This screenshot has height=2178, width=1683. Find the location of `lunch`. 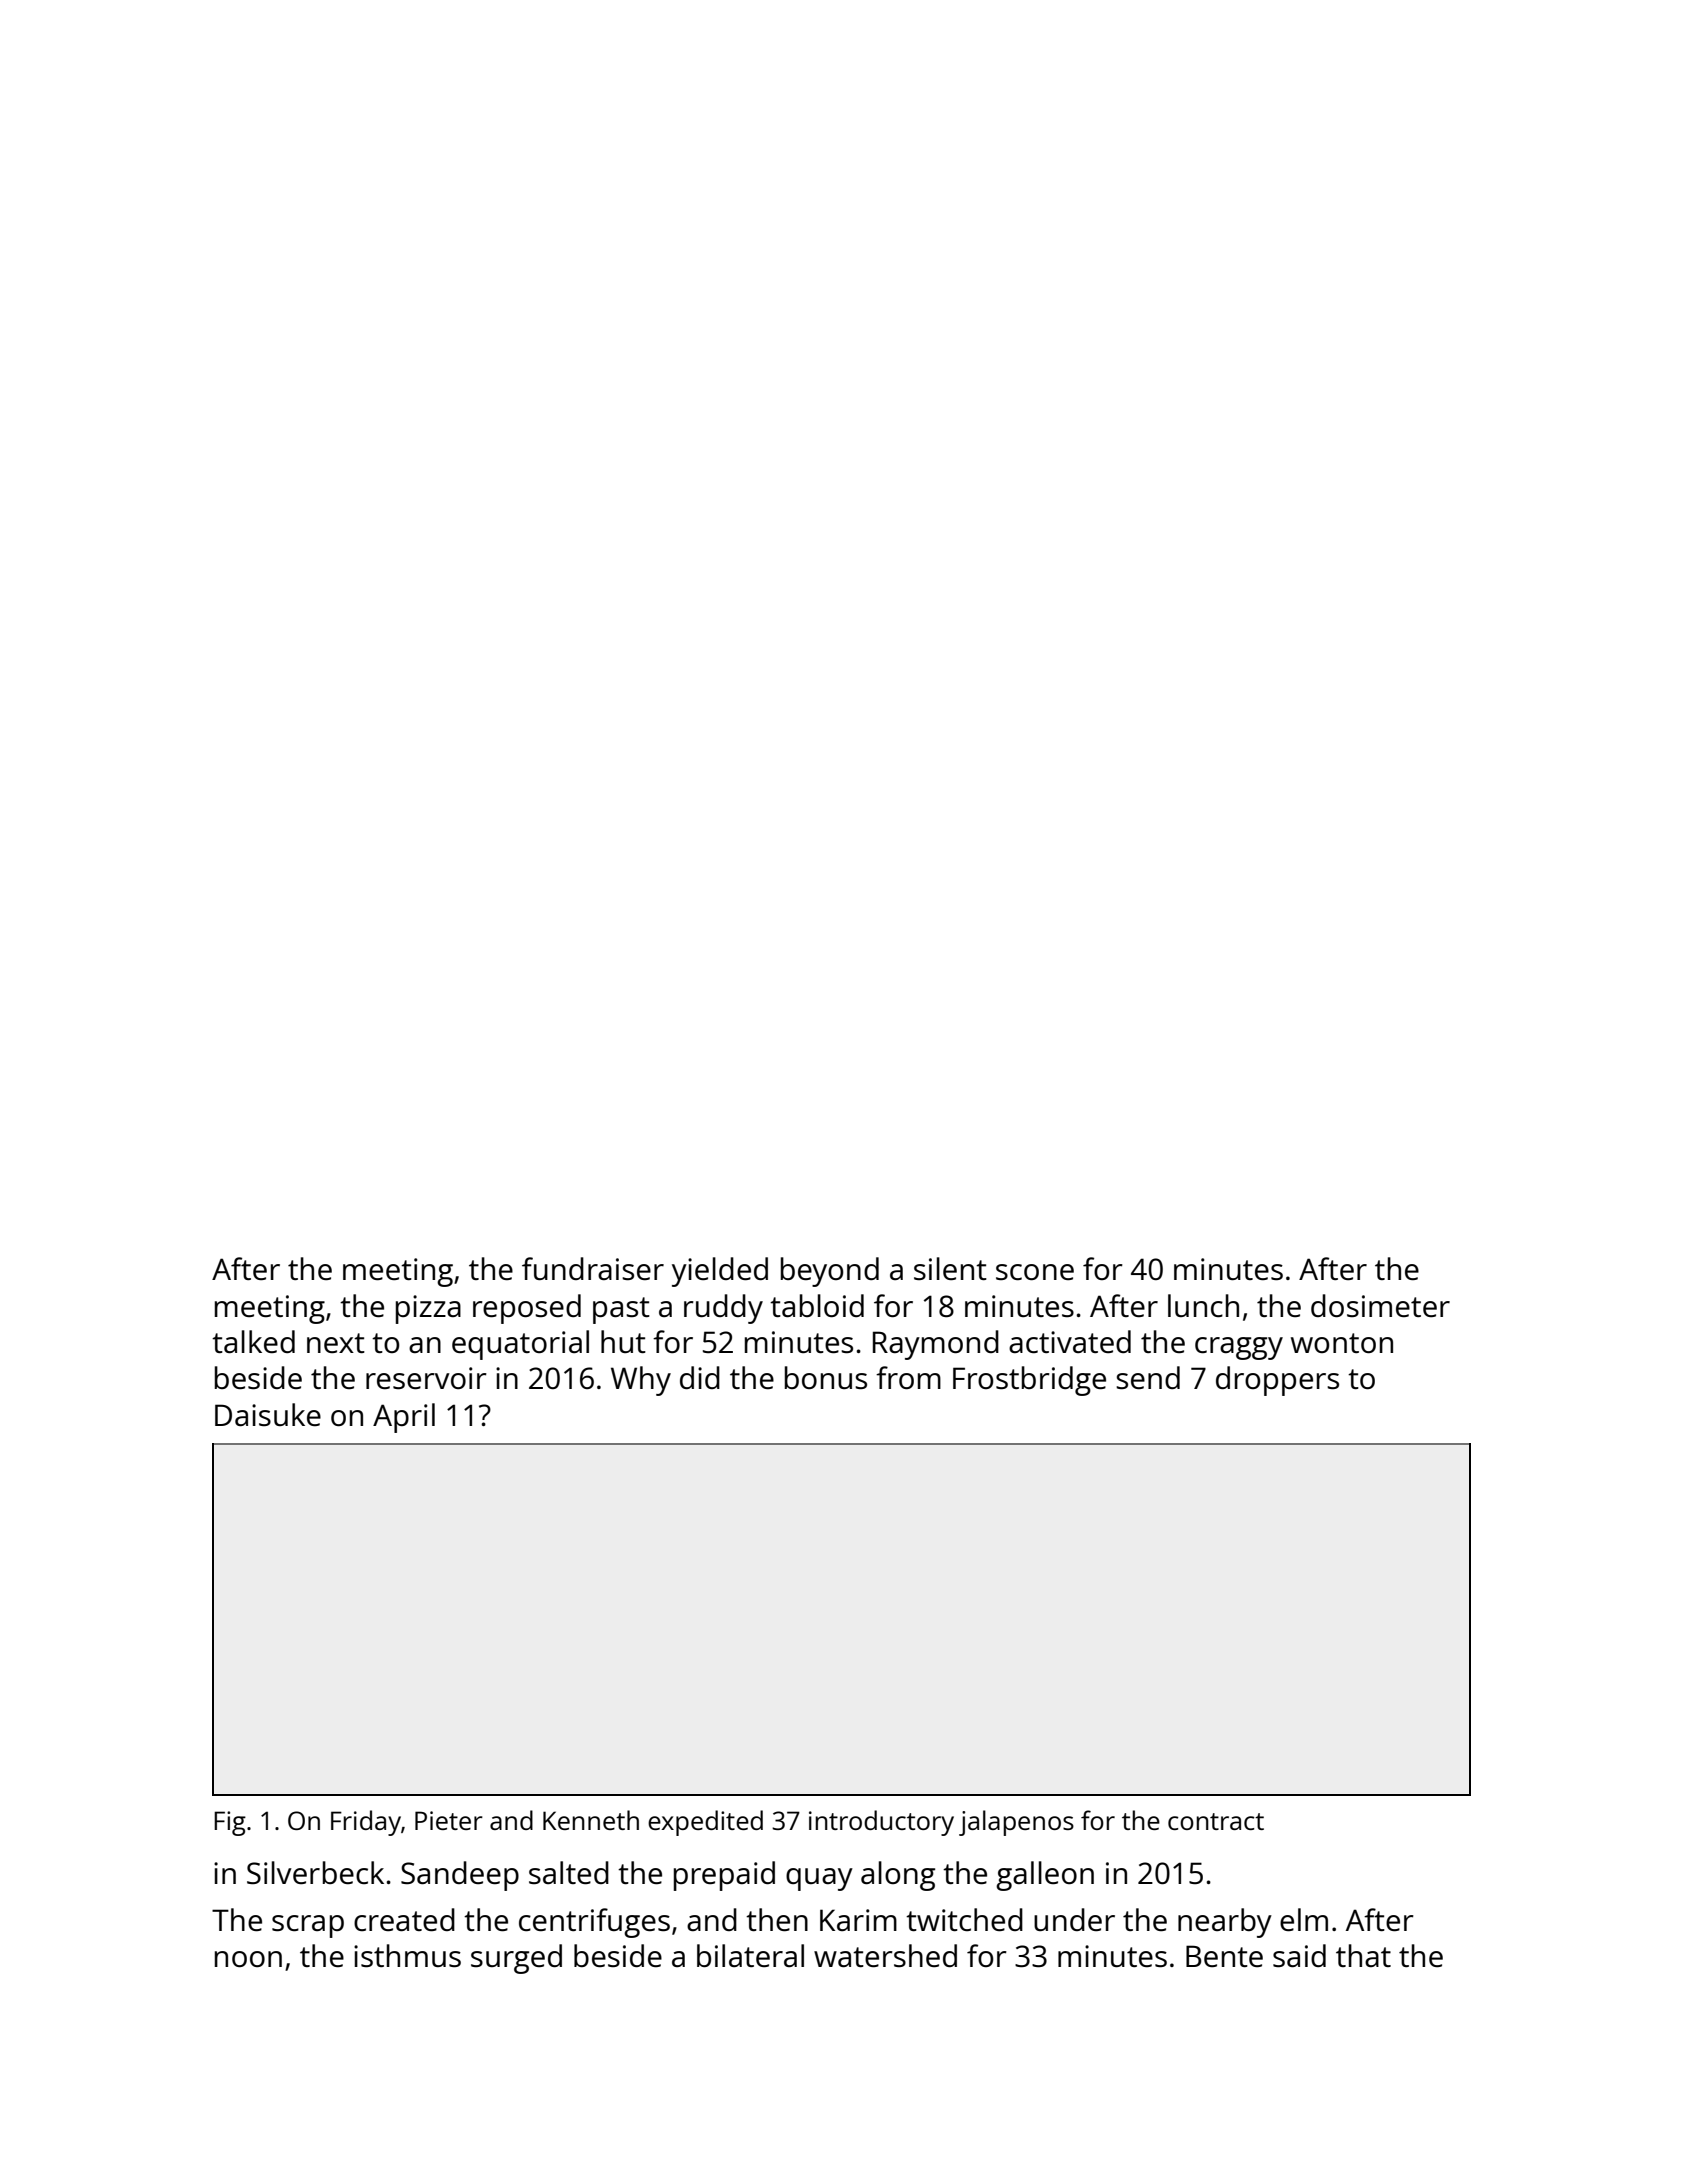

lunch is located at coordinates (1203, 1306).
